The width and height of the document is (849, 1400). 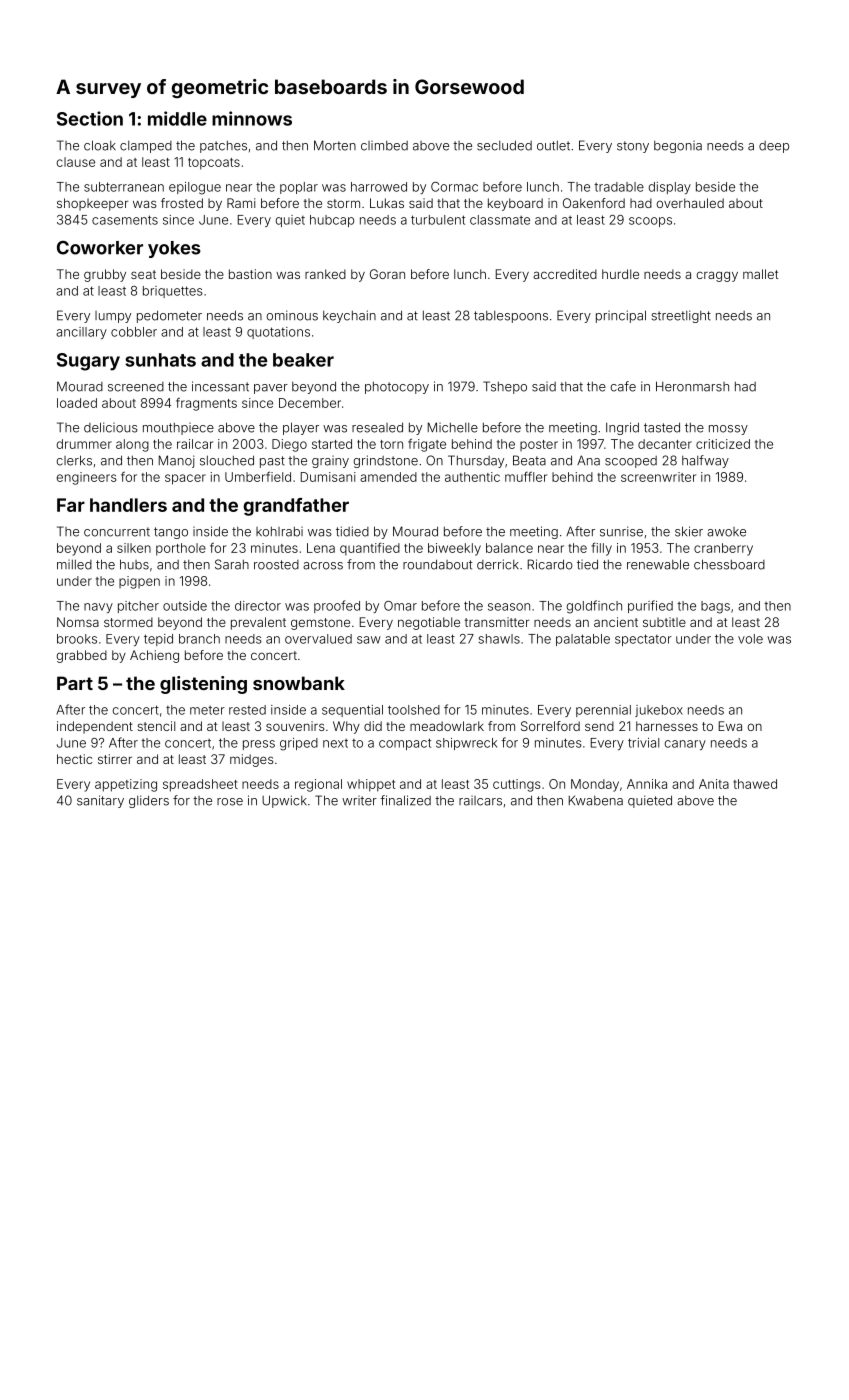 I want to click on stony, so click(x=633, y=147).
